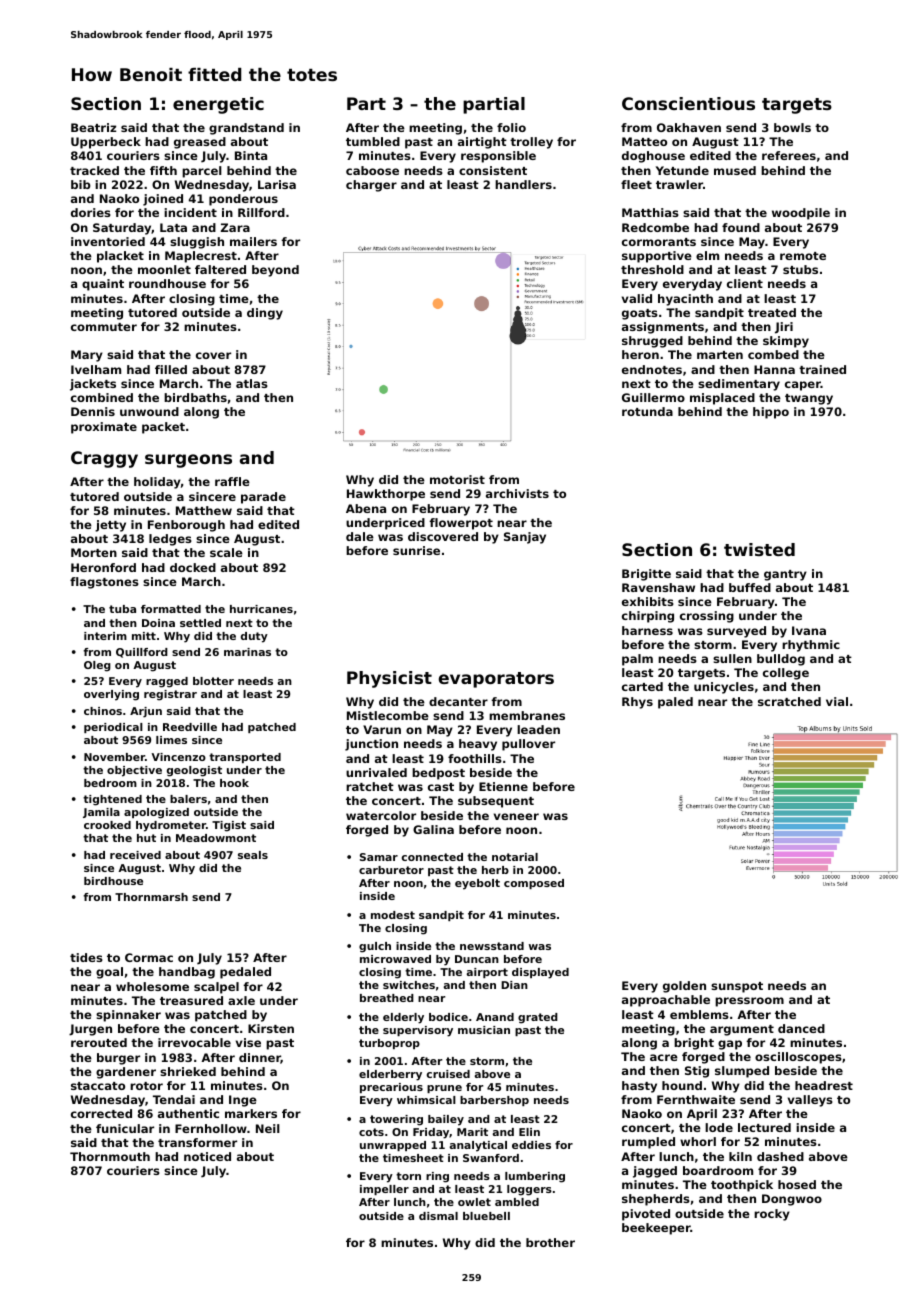 Image resolution: width=924 pixels, height=1308 pixels. I want to click on Meadowmont, so click(216, 838).
